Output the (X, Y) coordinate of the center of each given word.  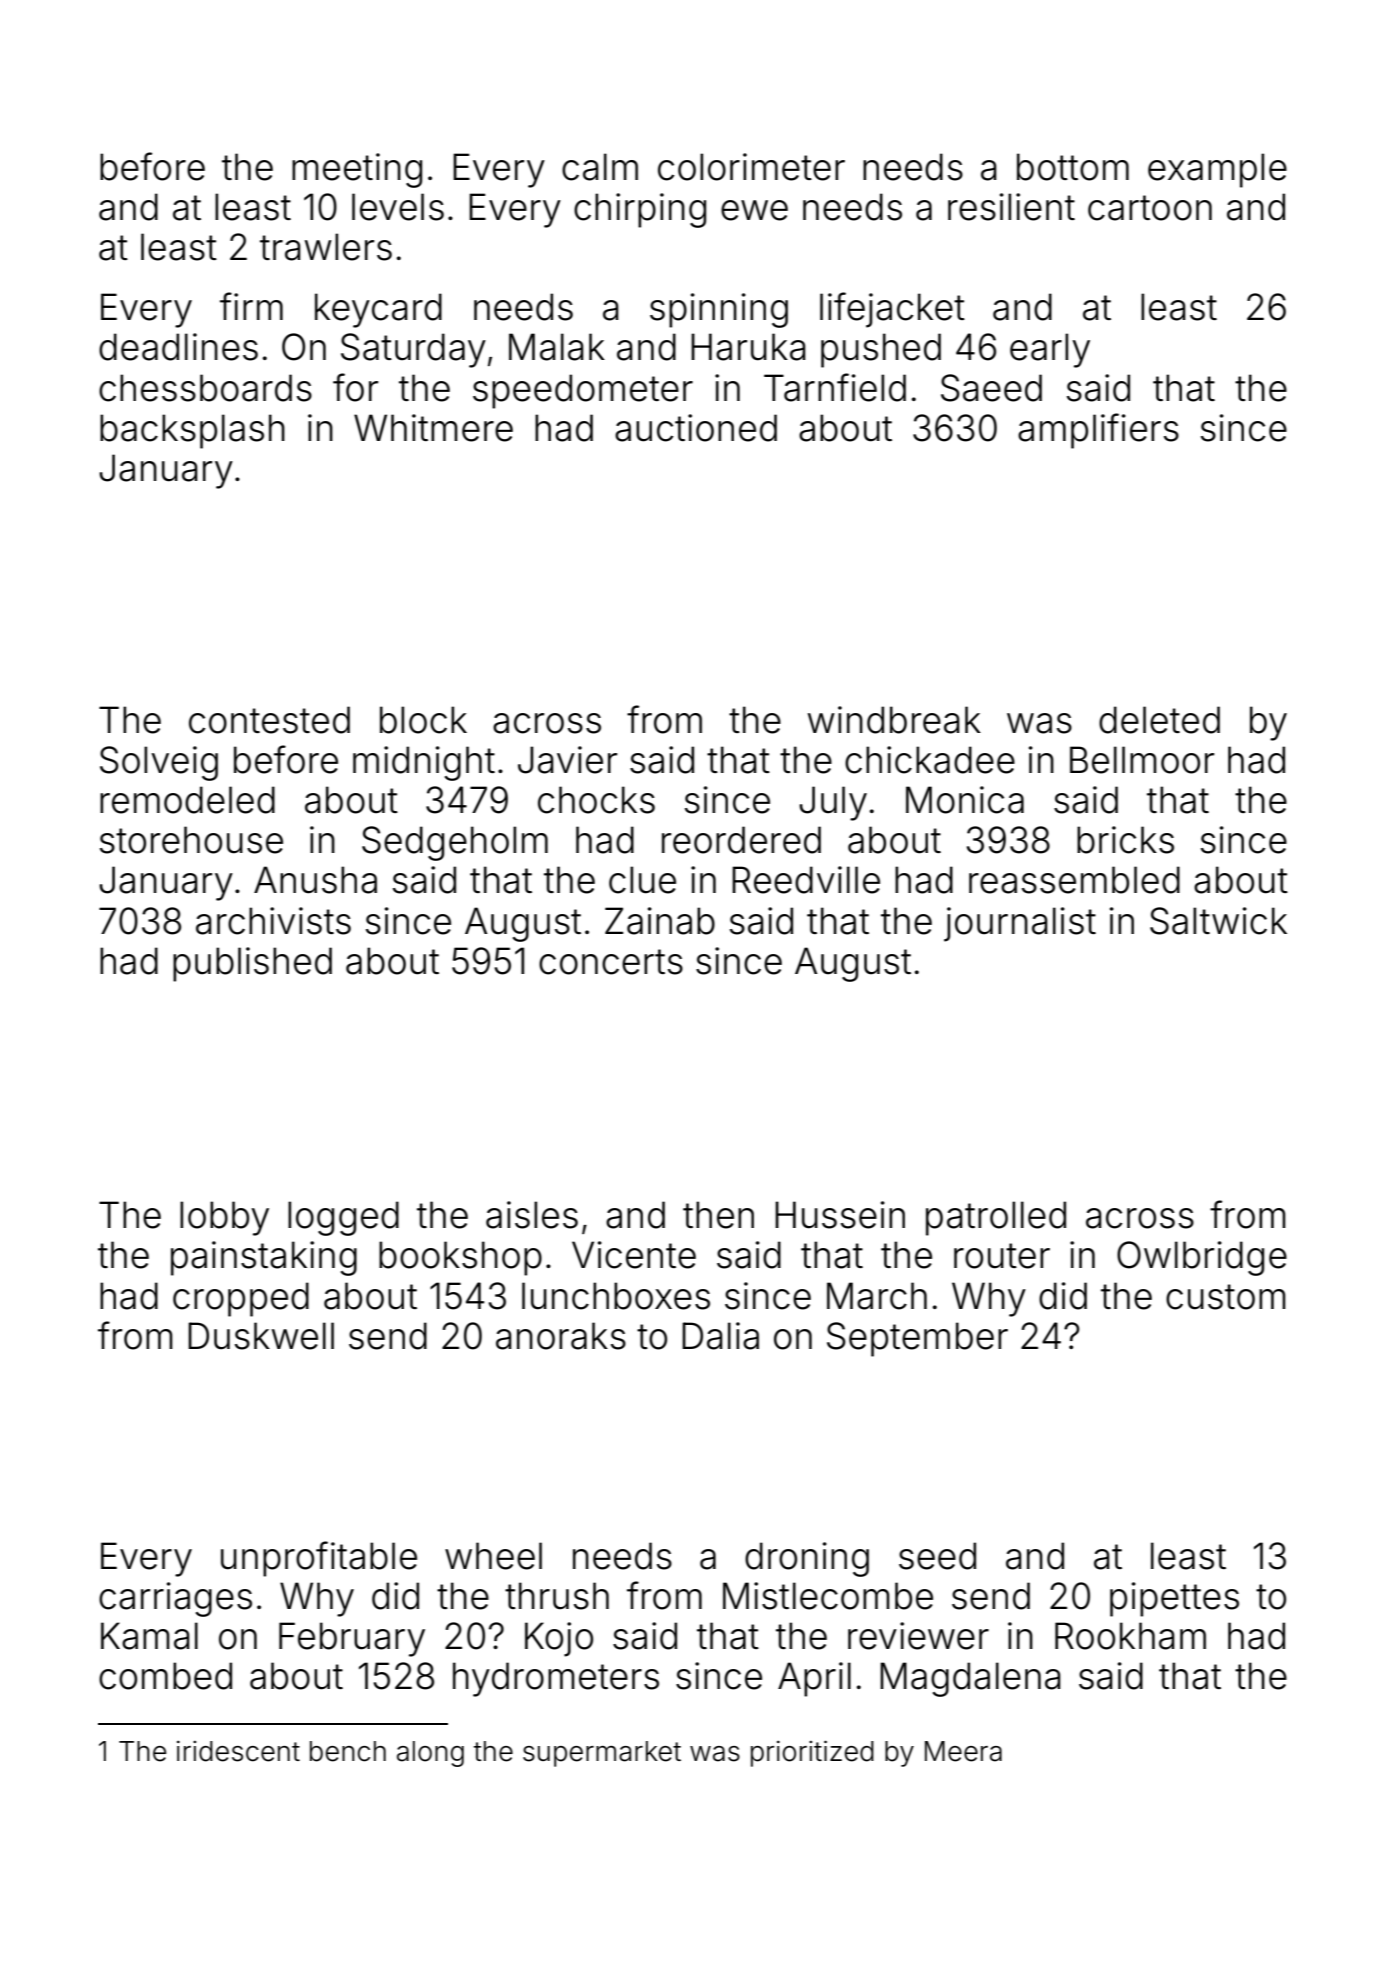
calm (600, 167)
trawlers (326, 247)
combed (165, 1676)
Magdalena (970, 1679)
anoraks (561, 1336)
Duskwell (261, 1336)
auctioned (696, 428)
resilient (1011, 207)
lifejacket (892, 310)
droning (807, 1559)
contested (269, 720)
